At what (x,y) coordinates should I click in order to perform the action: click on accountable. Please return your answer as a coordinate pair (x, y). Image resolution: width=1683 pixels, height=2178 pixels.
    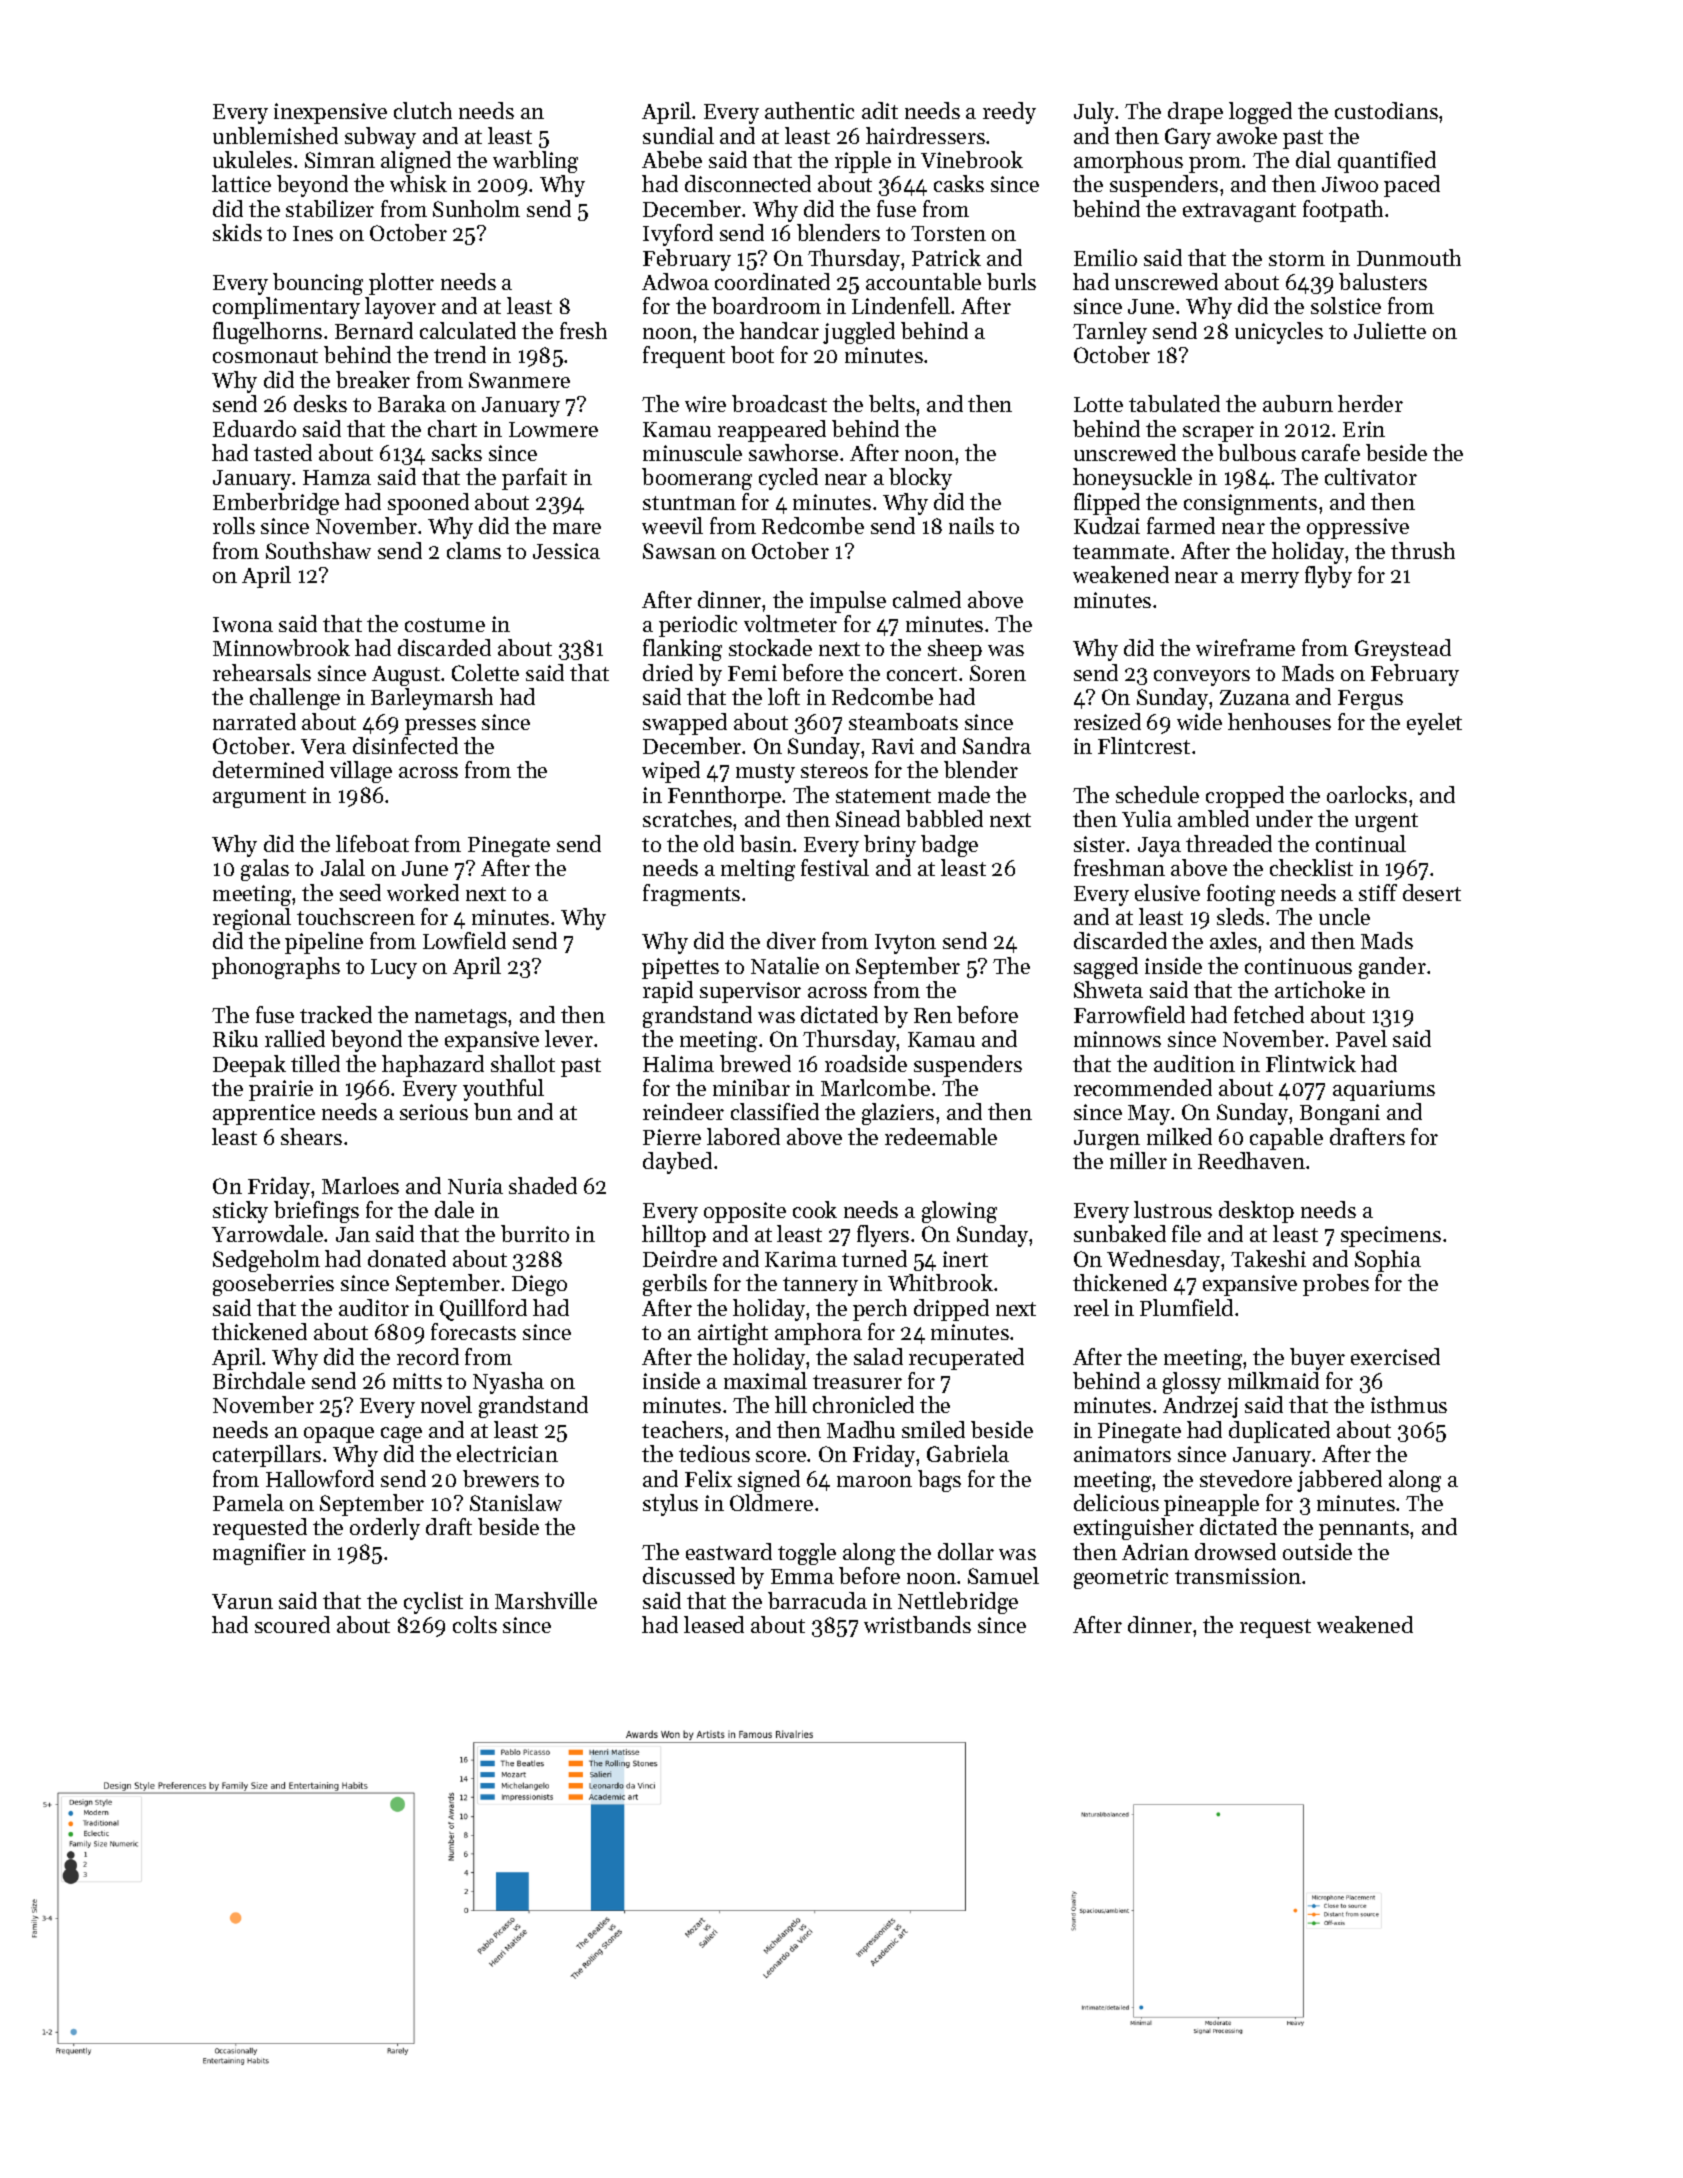
    Looking at the image, I should click on (923, 281).
